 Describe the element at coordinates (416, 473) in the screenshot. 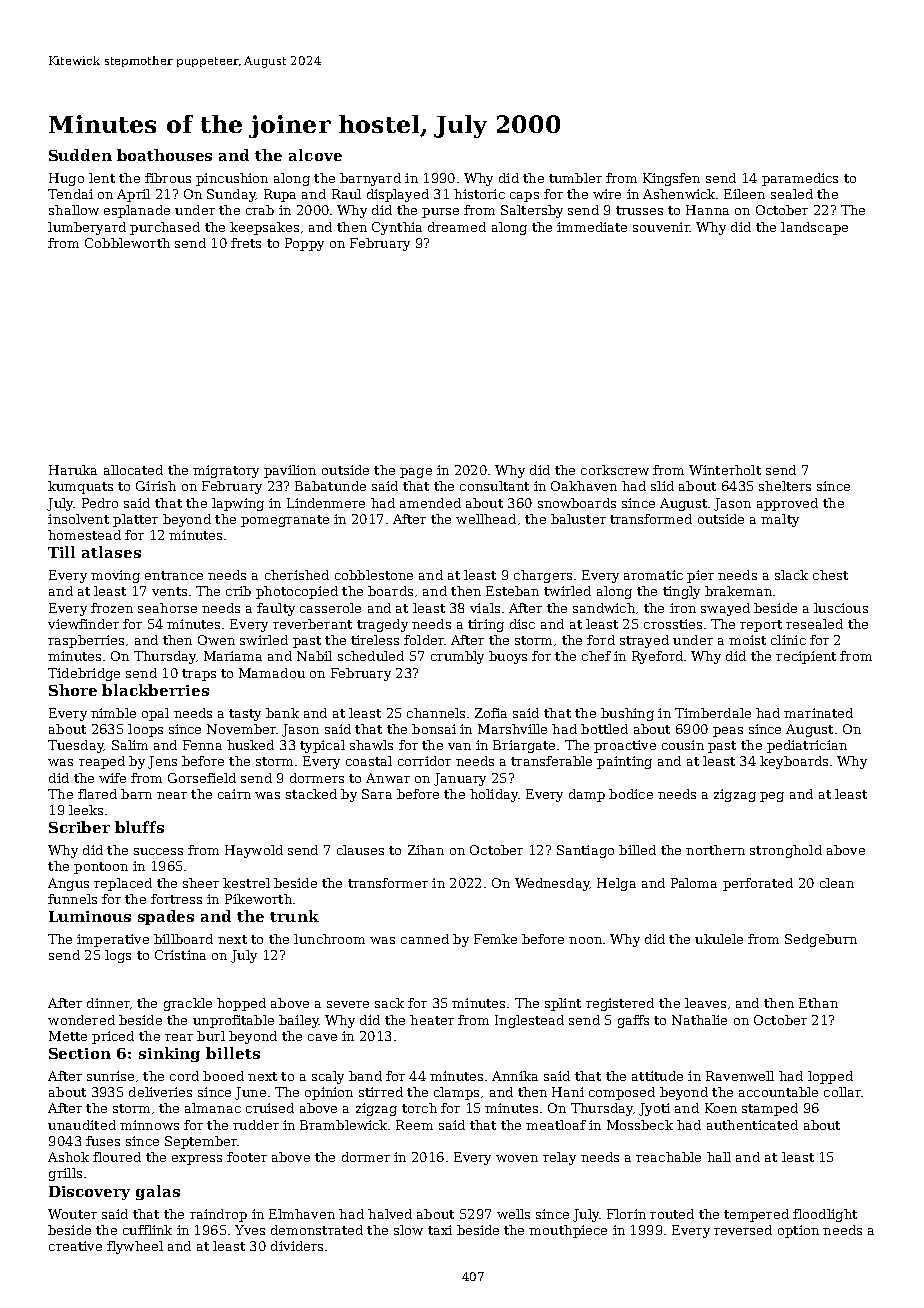

I see `page` at that location.
